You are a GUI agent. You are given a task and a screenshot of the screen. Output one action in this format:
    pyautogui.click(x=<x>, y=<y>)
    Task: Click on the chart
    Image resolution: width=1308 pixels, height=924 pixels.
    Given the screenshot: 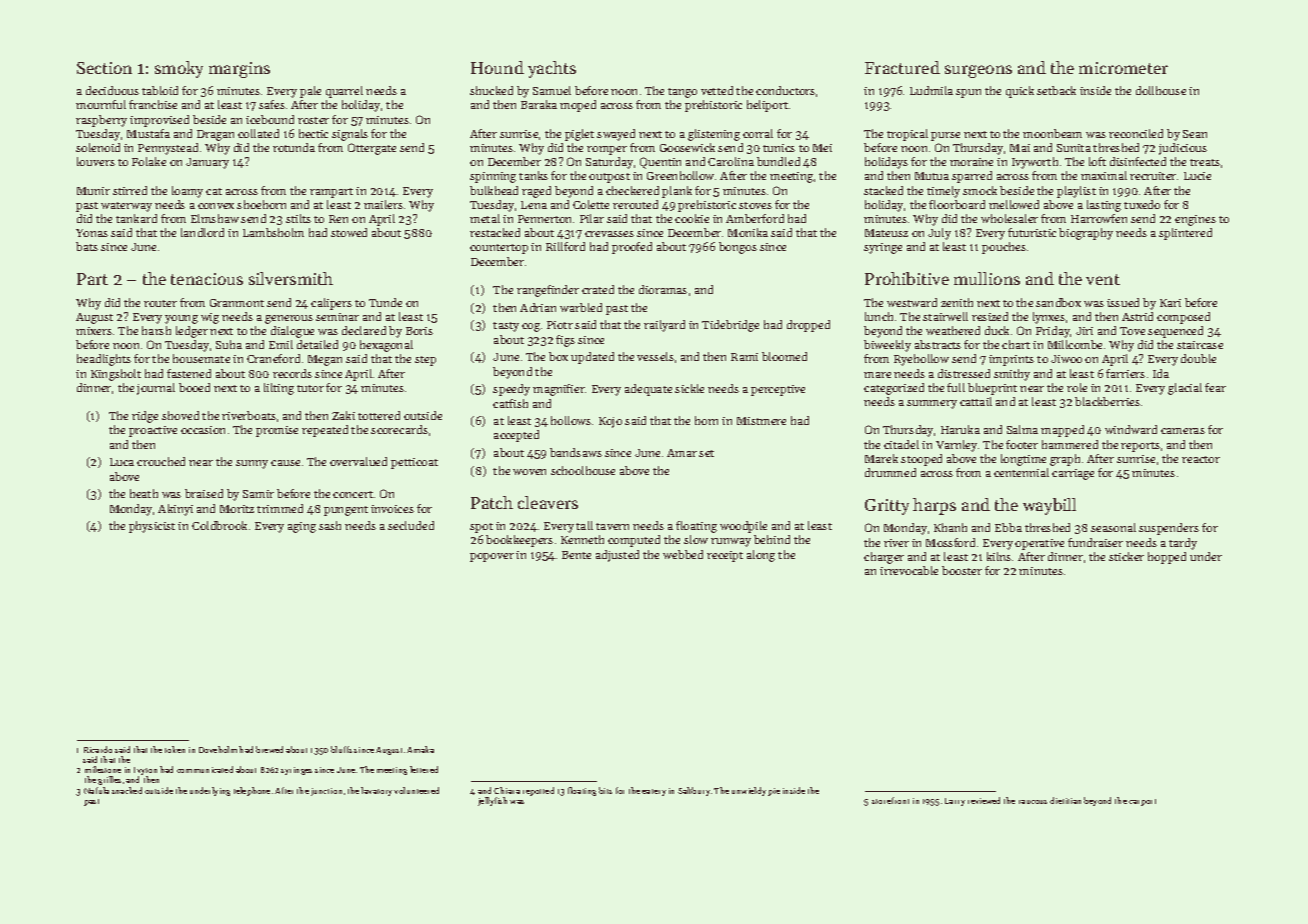 What is the action you would take?
    pyautogui.click(x=1016, y=344)
